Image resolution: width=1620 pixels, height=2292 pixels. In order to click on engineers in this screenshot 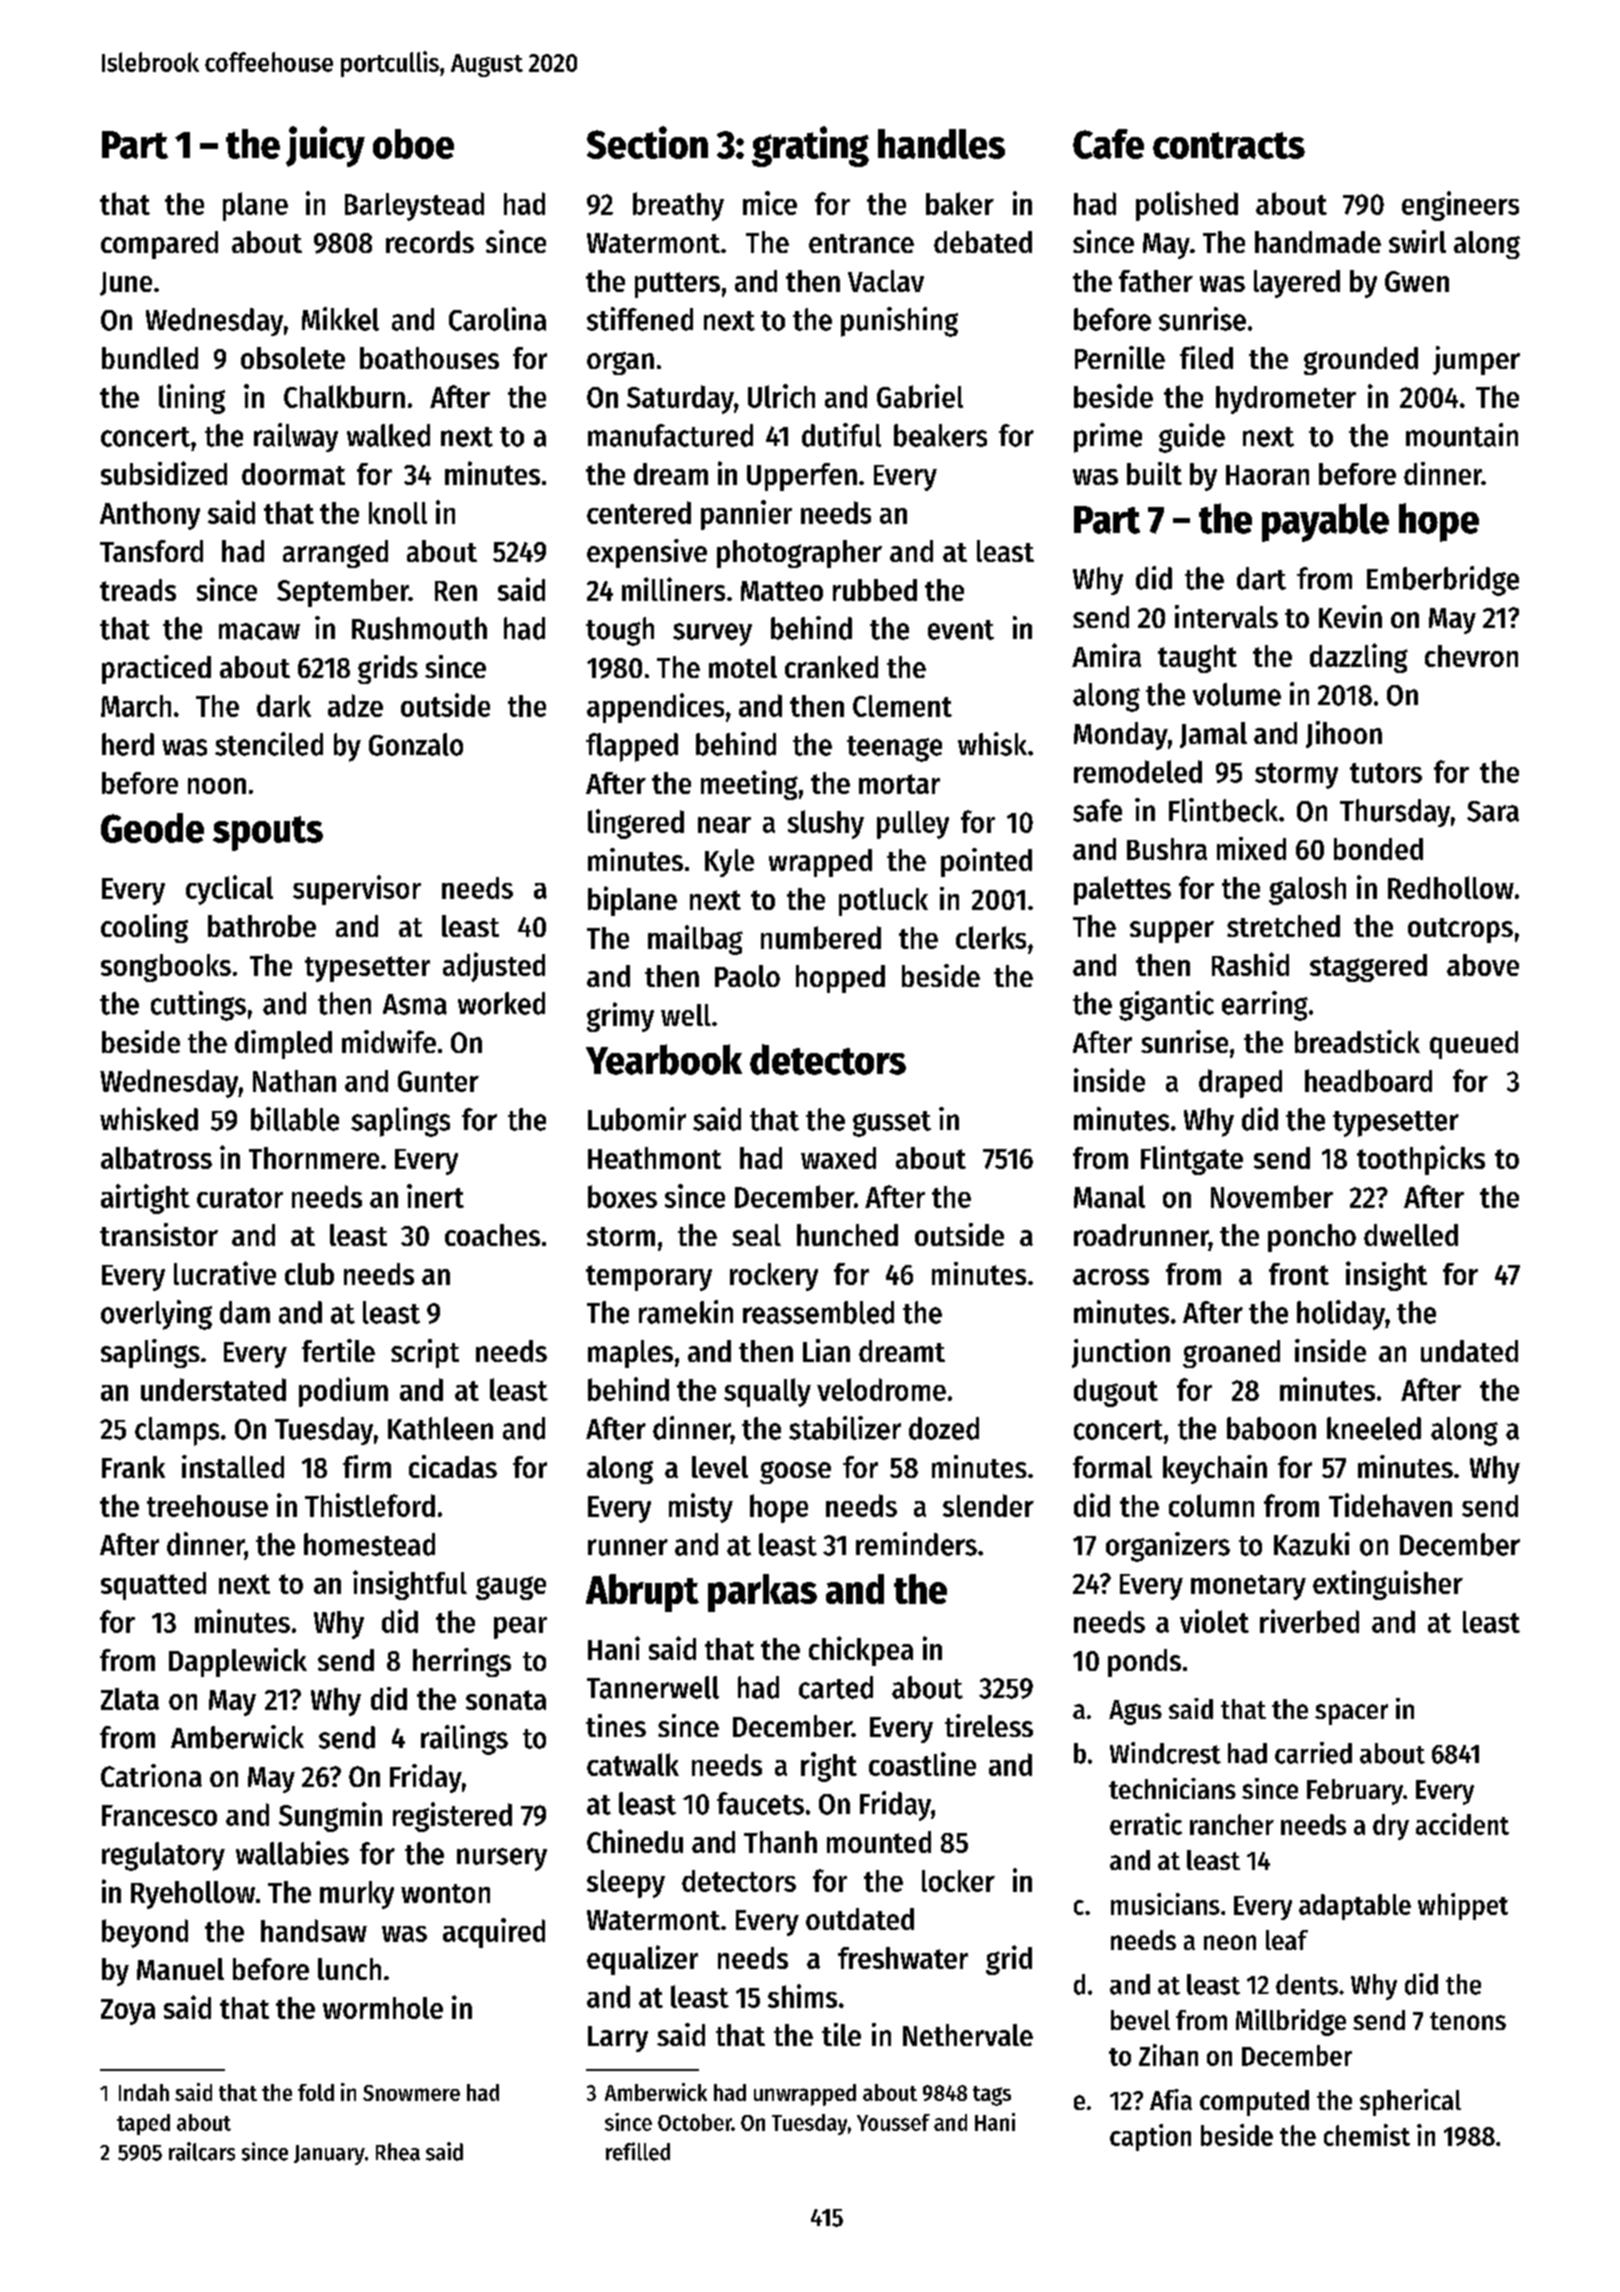, I will do `click(1460, 206)`.
